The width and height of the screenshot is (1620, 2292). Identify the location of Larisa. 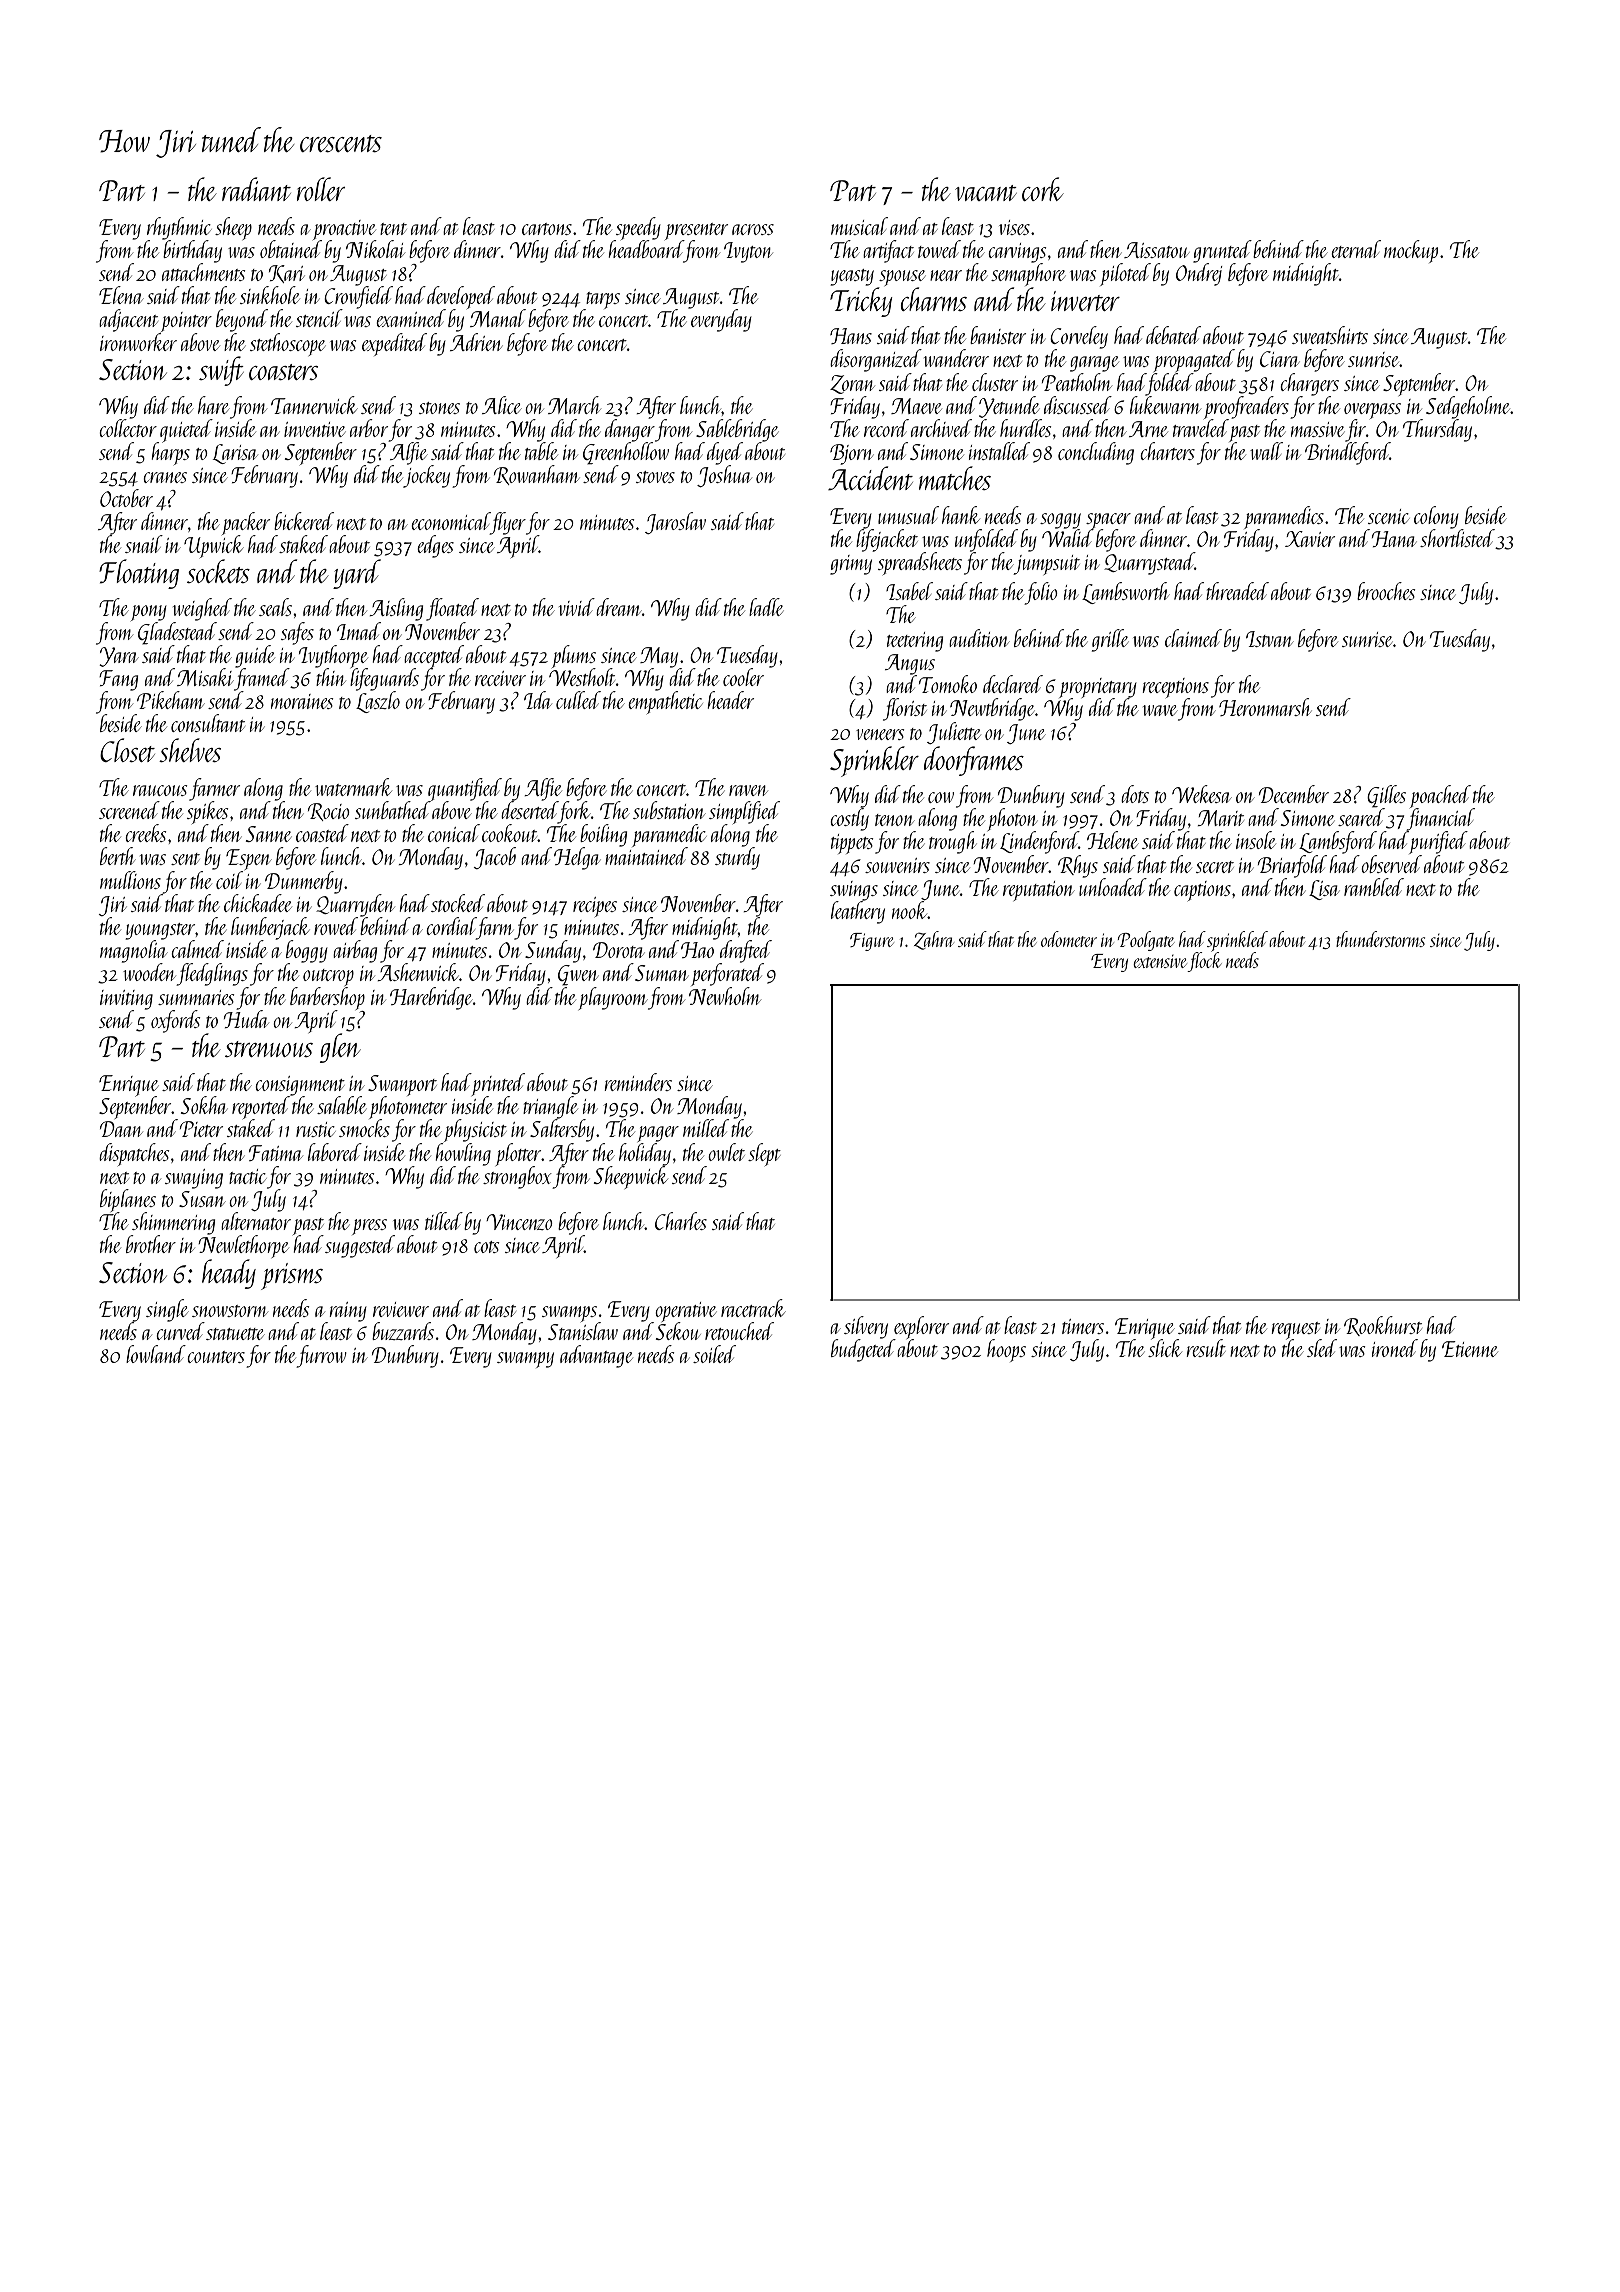
(235, 454).
